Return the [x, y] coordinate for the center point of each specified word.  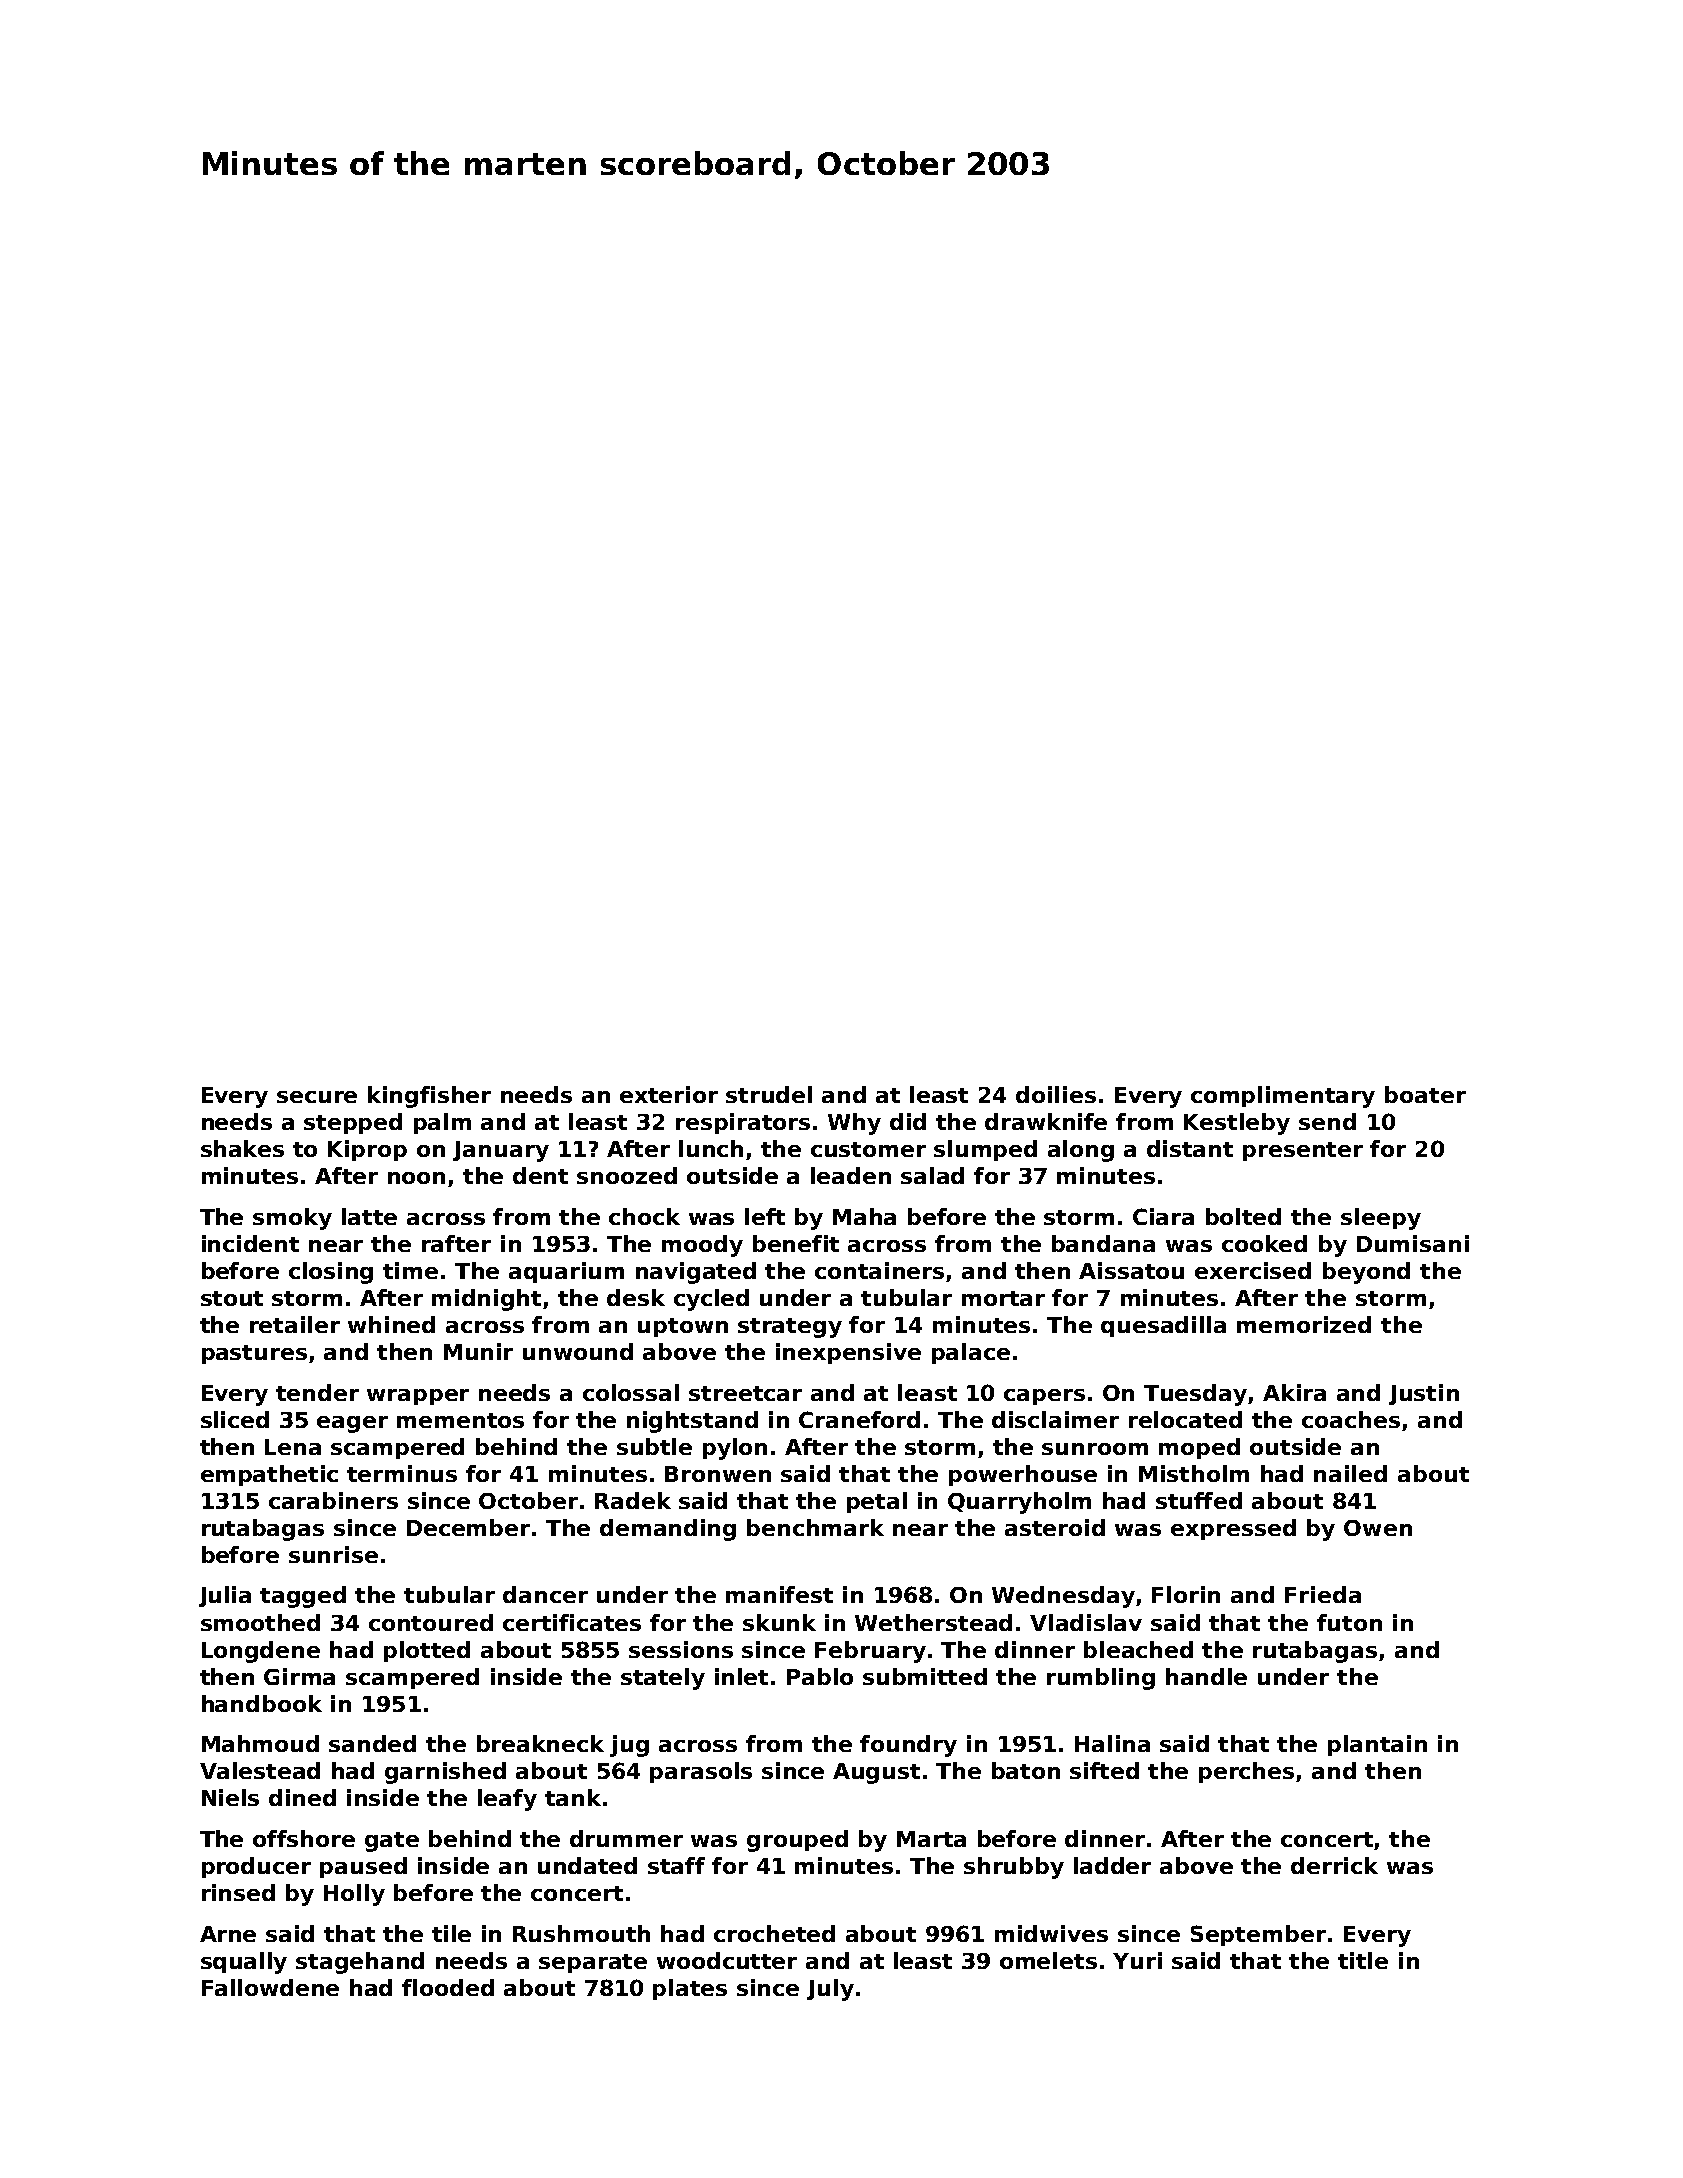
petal [877, 1502]
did [908, 1121]
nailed [1350, 1473]
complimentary [1283, 1097]
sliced [235, 1419]
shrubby [1014, 1868]
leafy [507, 1800]
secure [317, 1097]
